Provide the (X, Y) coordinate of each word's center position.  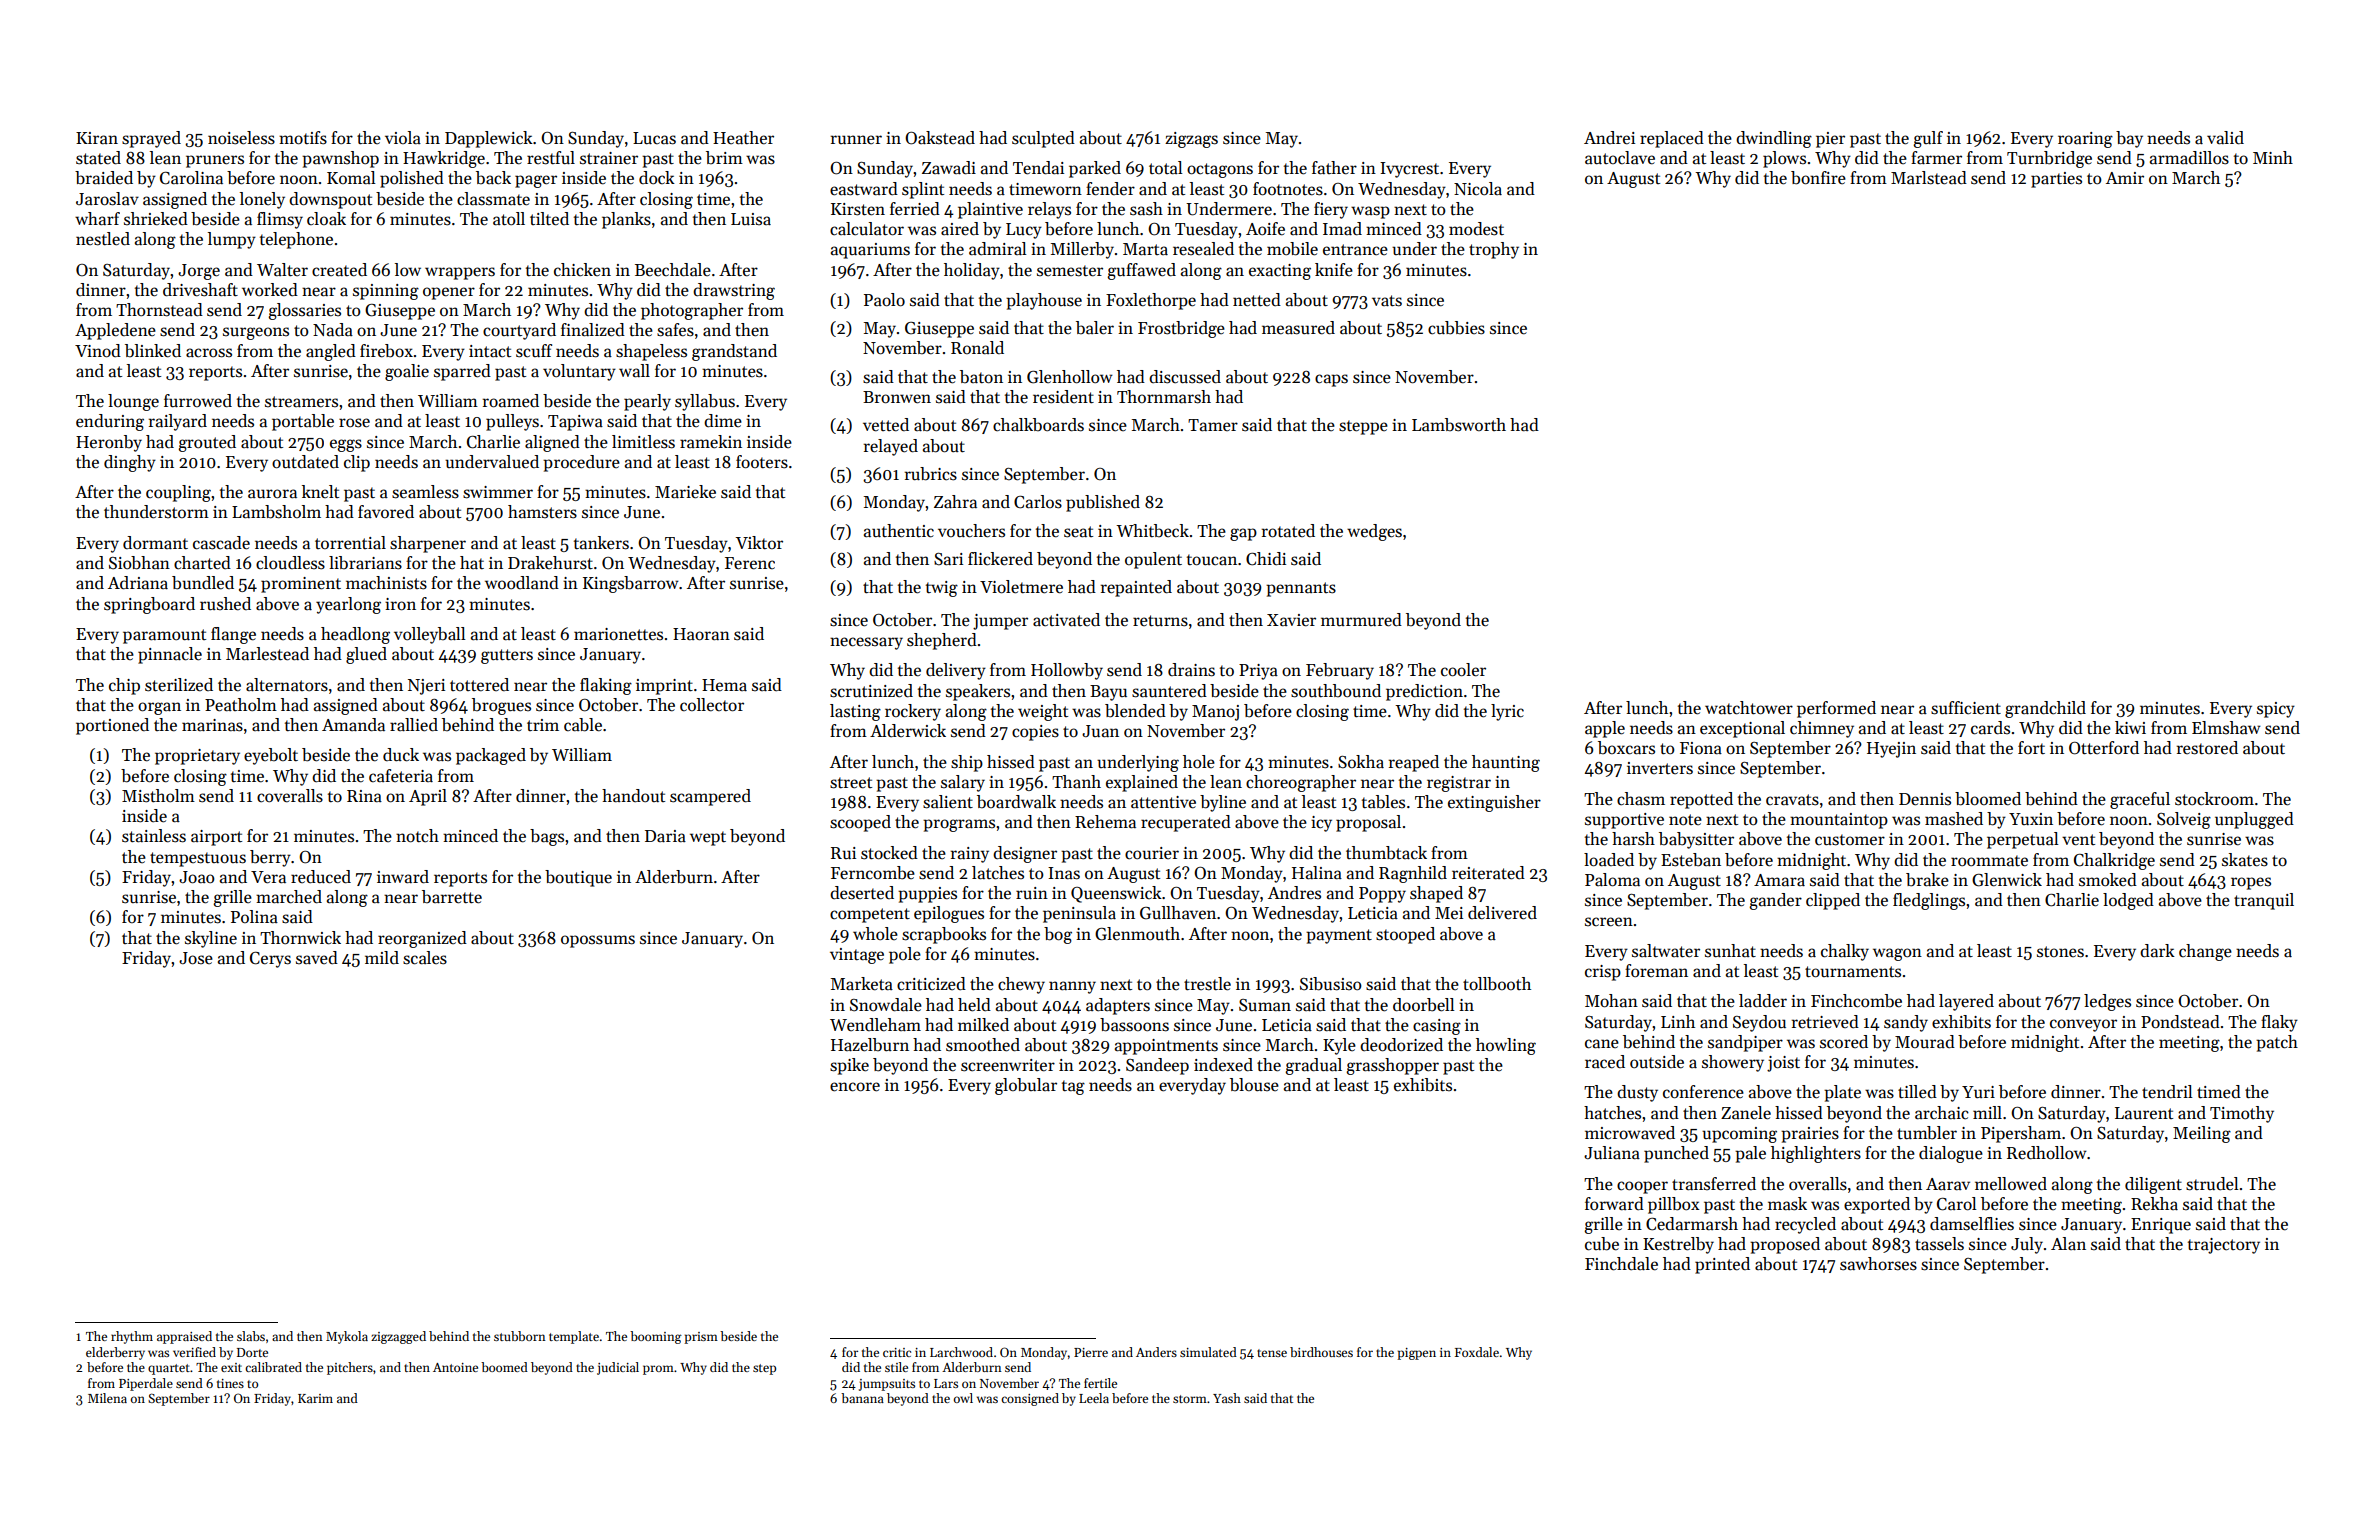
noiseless (241, 138)
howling (1506, 1046)
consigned (1030, 1399)
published (1103, 503)
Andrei (1609, 138)
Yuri (1978, 1092)
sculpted (1043, 139)
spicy (2276, 710)
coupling (178, 493)
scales (425, 958)
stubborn (520, 1336)
